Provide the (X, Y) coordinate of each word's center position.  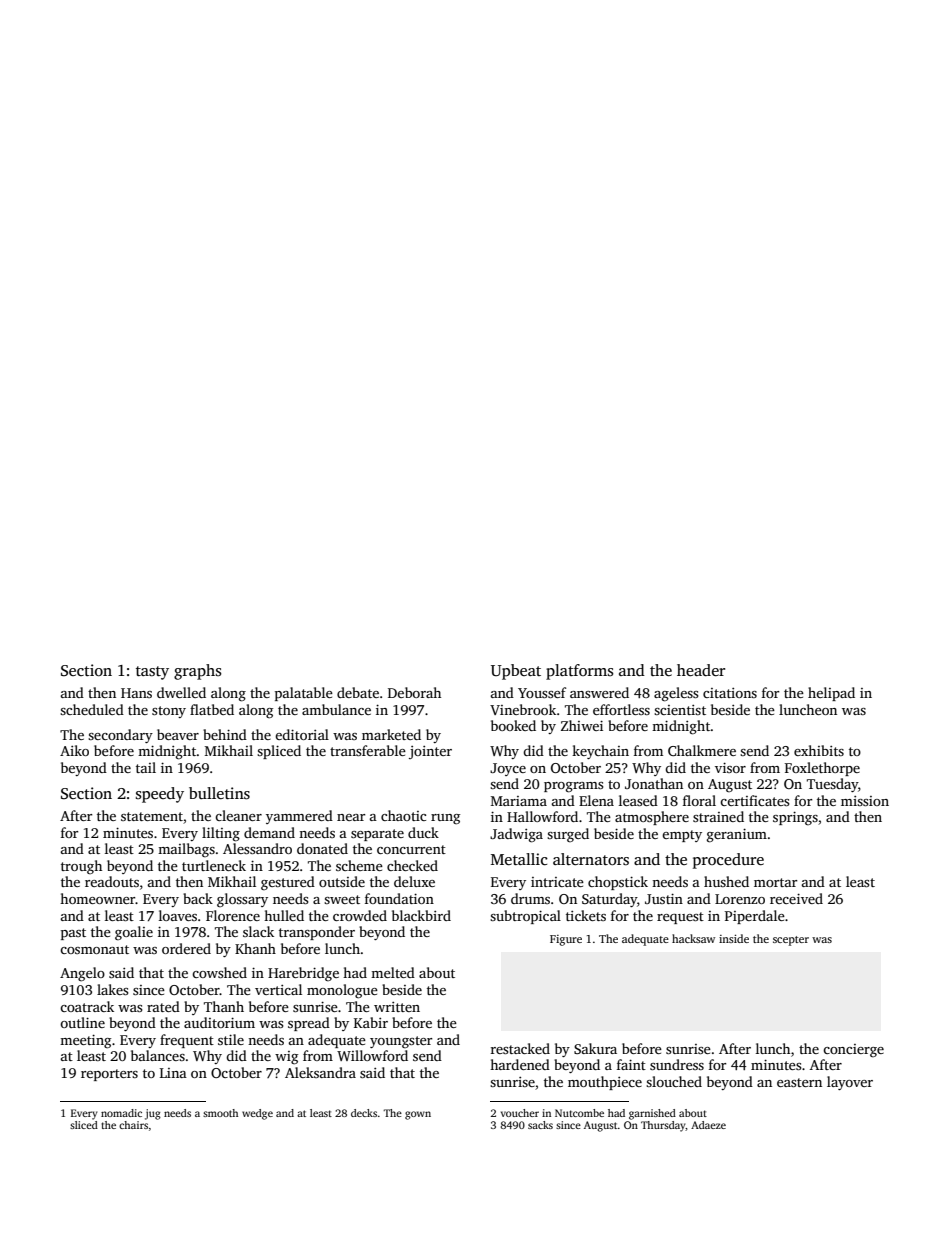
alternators (591, 859)
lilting (221, 834)
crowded (360, 915)
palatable (304, 694)
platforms (580, 672)
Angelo (82, 974)
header (701, 670)
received (796, 898)
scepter (791, 941)
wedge (257, 1114)
